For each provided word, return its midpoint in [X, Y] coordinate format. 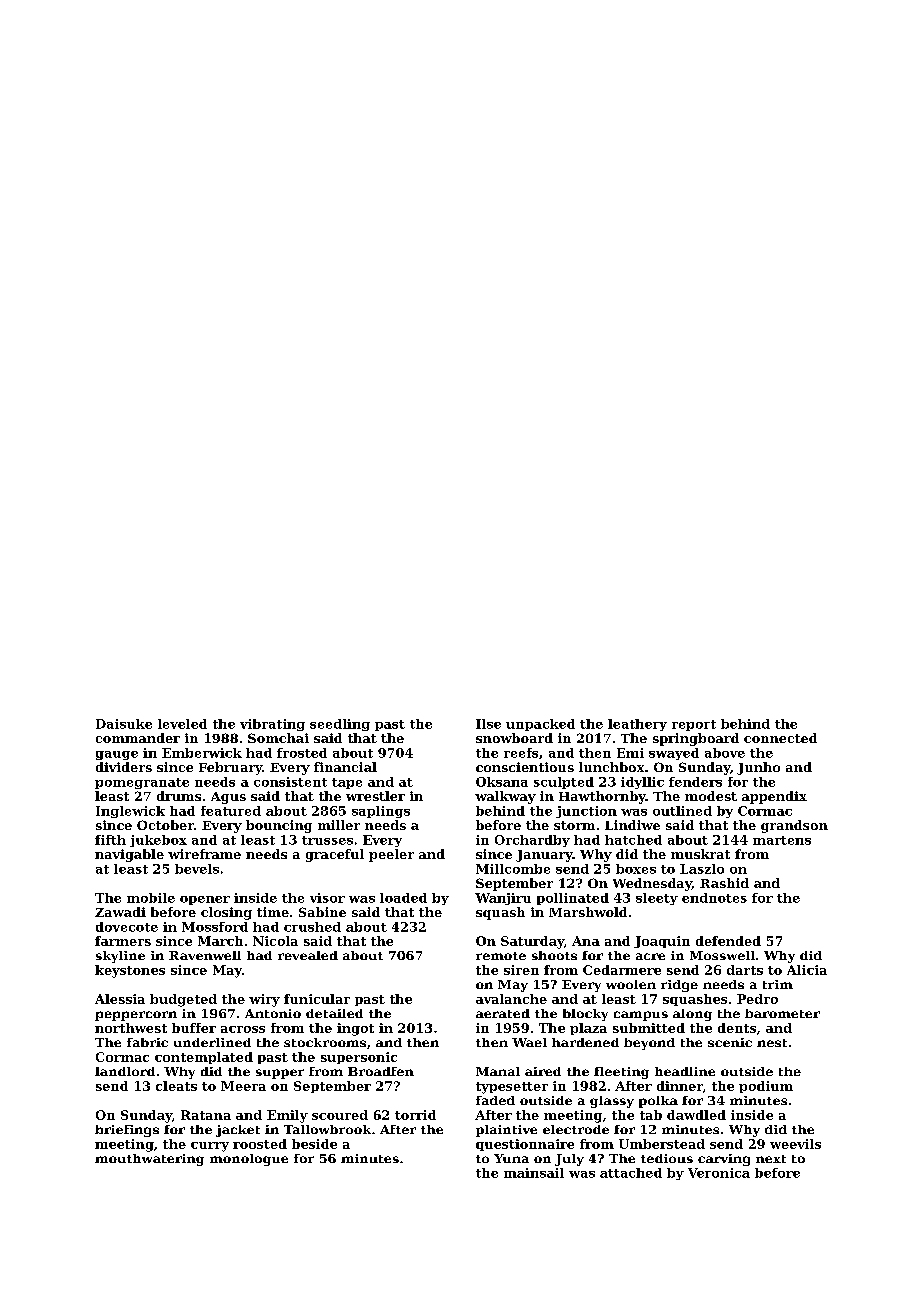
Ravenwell [205, 955]
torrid [415, 1115]
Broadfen [381, 1071]
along [692, 1015]
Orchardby [532, 841]
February [230, 768]
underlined [212, 1042]
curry [210, 1147]
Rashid [724, 883]
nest [772, 1043]
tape [347, 783]
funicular [317, 999]
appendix [774, 797]
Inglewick [130, 812]
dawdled [696, 1115]
